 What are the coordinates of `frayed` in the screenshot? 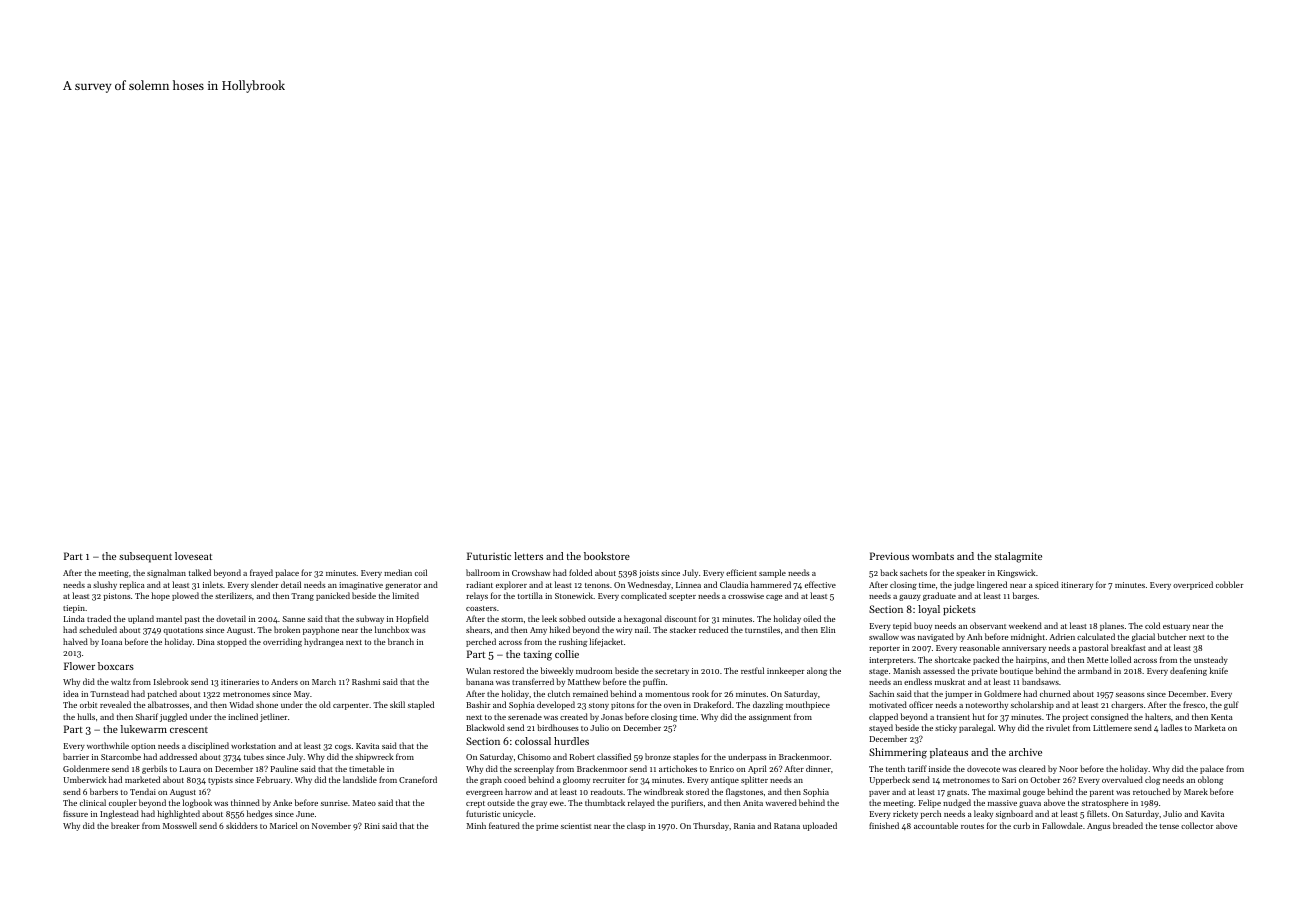 It's located at (261, 573).
